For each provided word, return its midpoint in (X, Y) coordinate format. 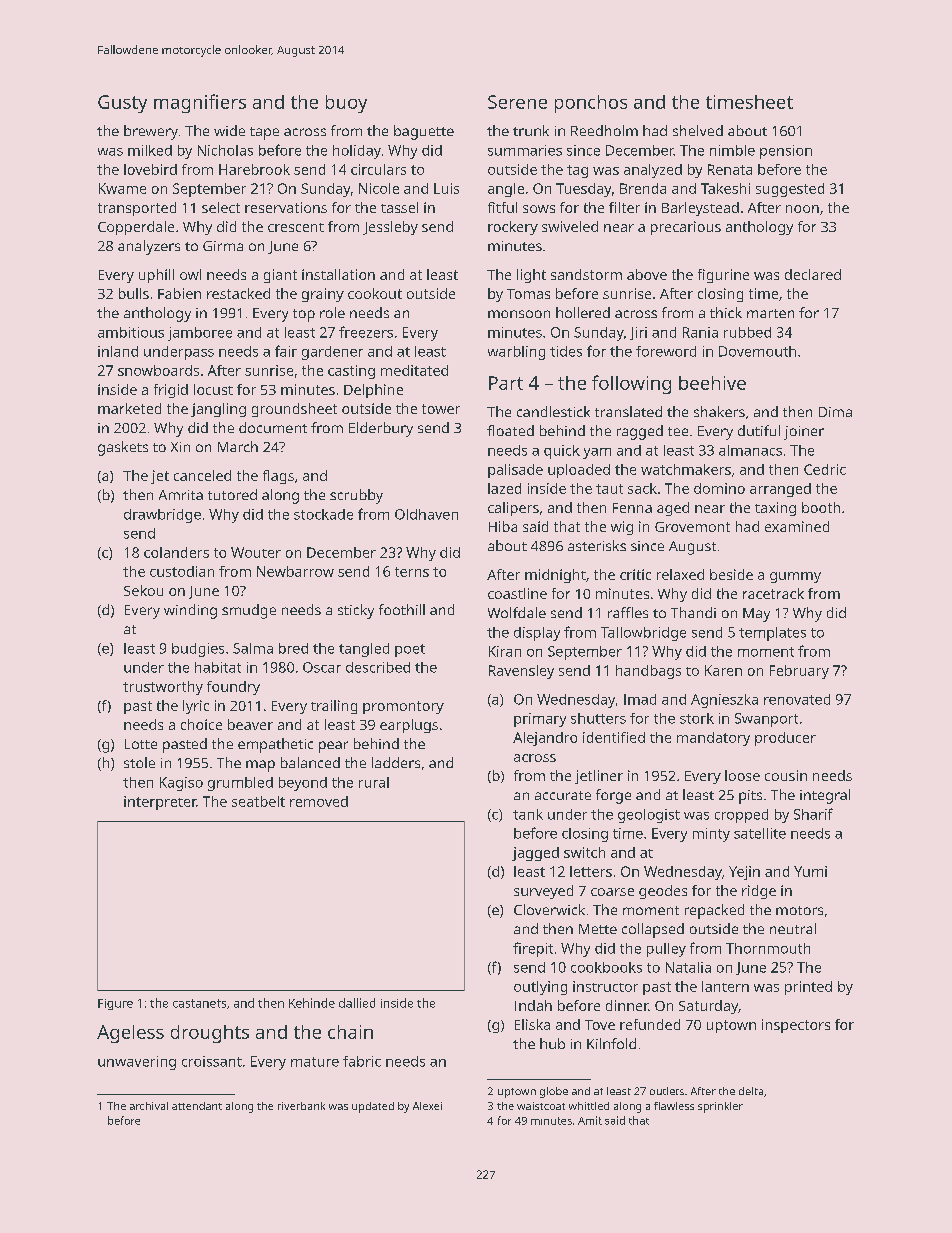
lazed (504, 488)
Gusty (122, 104)
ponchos (591, 104)
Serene (517, 102)
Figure (115, 1004)
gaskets (123, 448)
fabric (362, 1061)
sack (642, 488)
